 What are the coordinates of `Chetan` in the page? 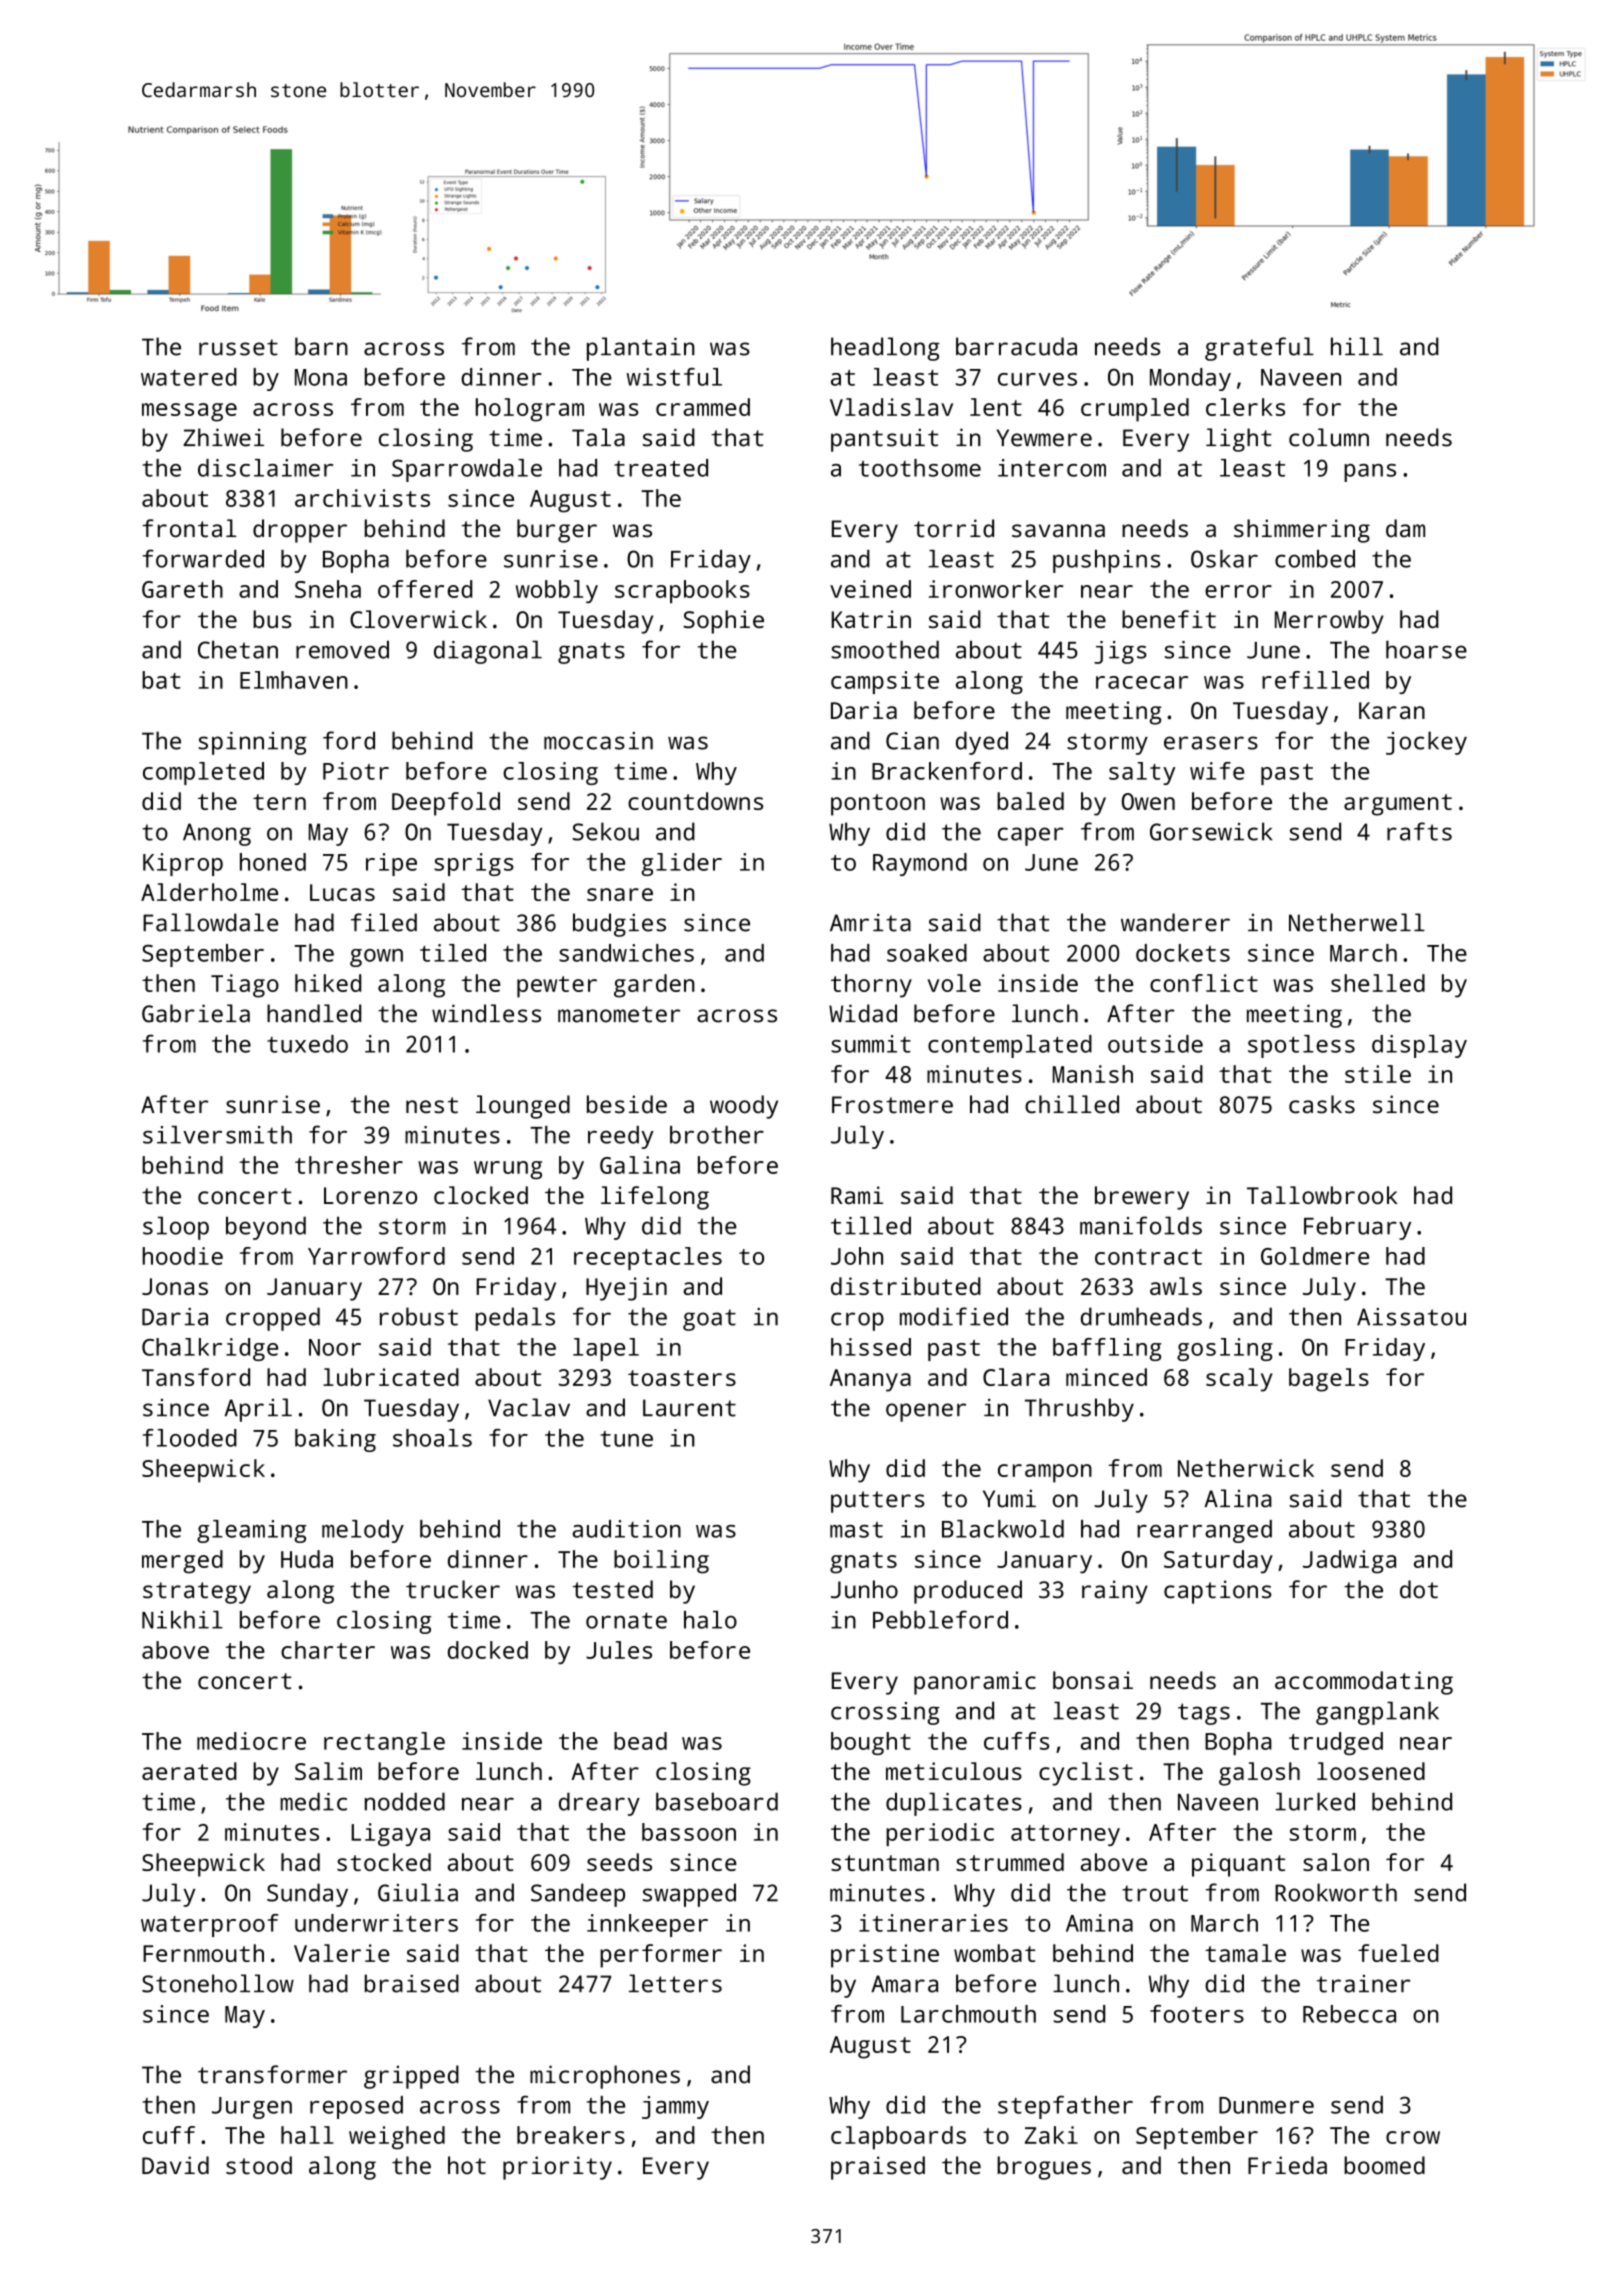 It's located at (238, 649).
